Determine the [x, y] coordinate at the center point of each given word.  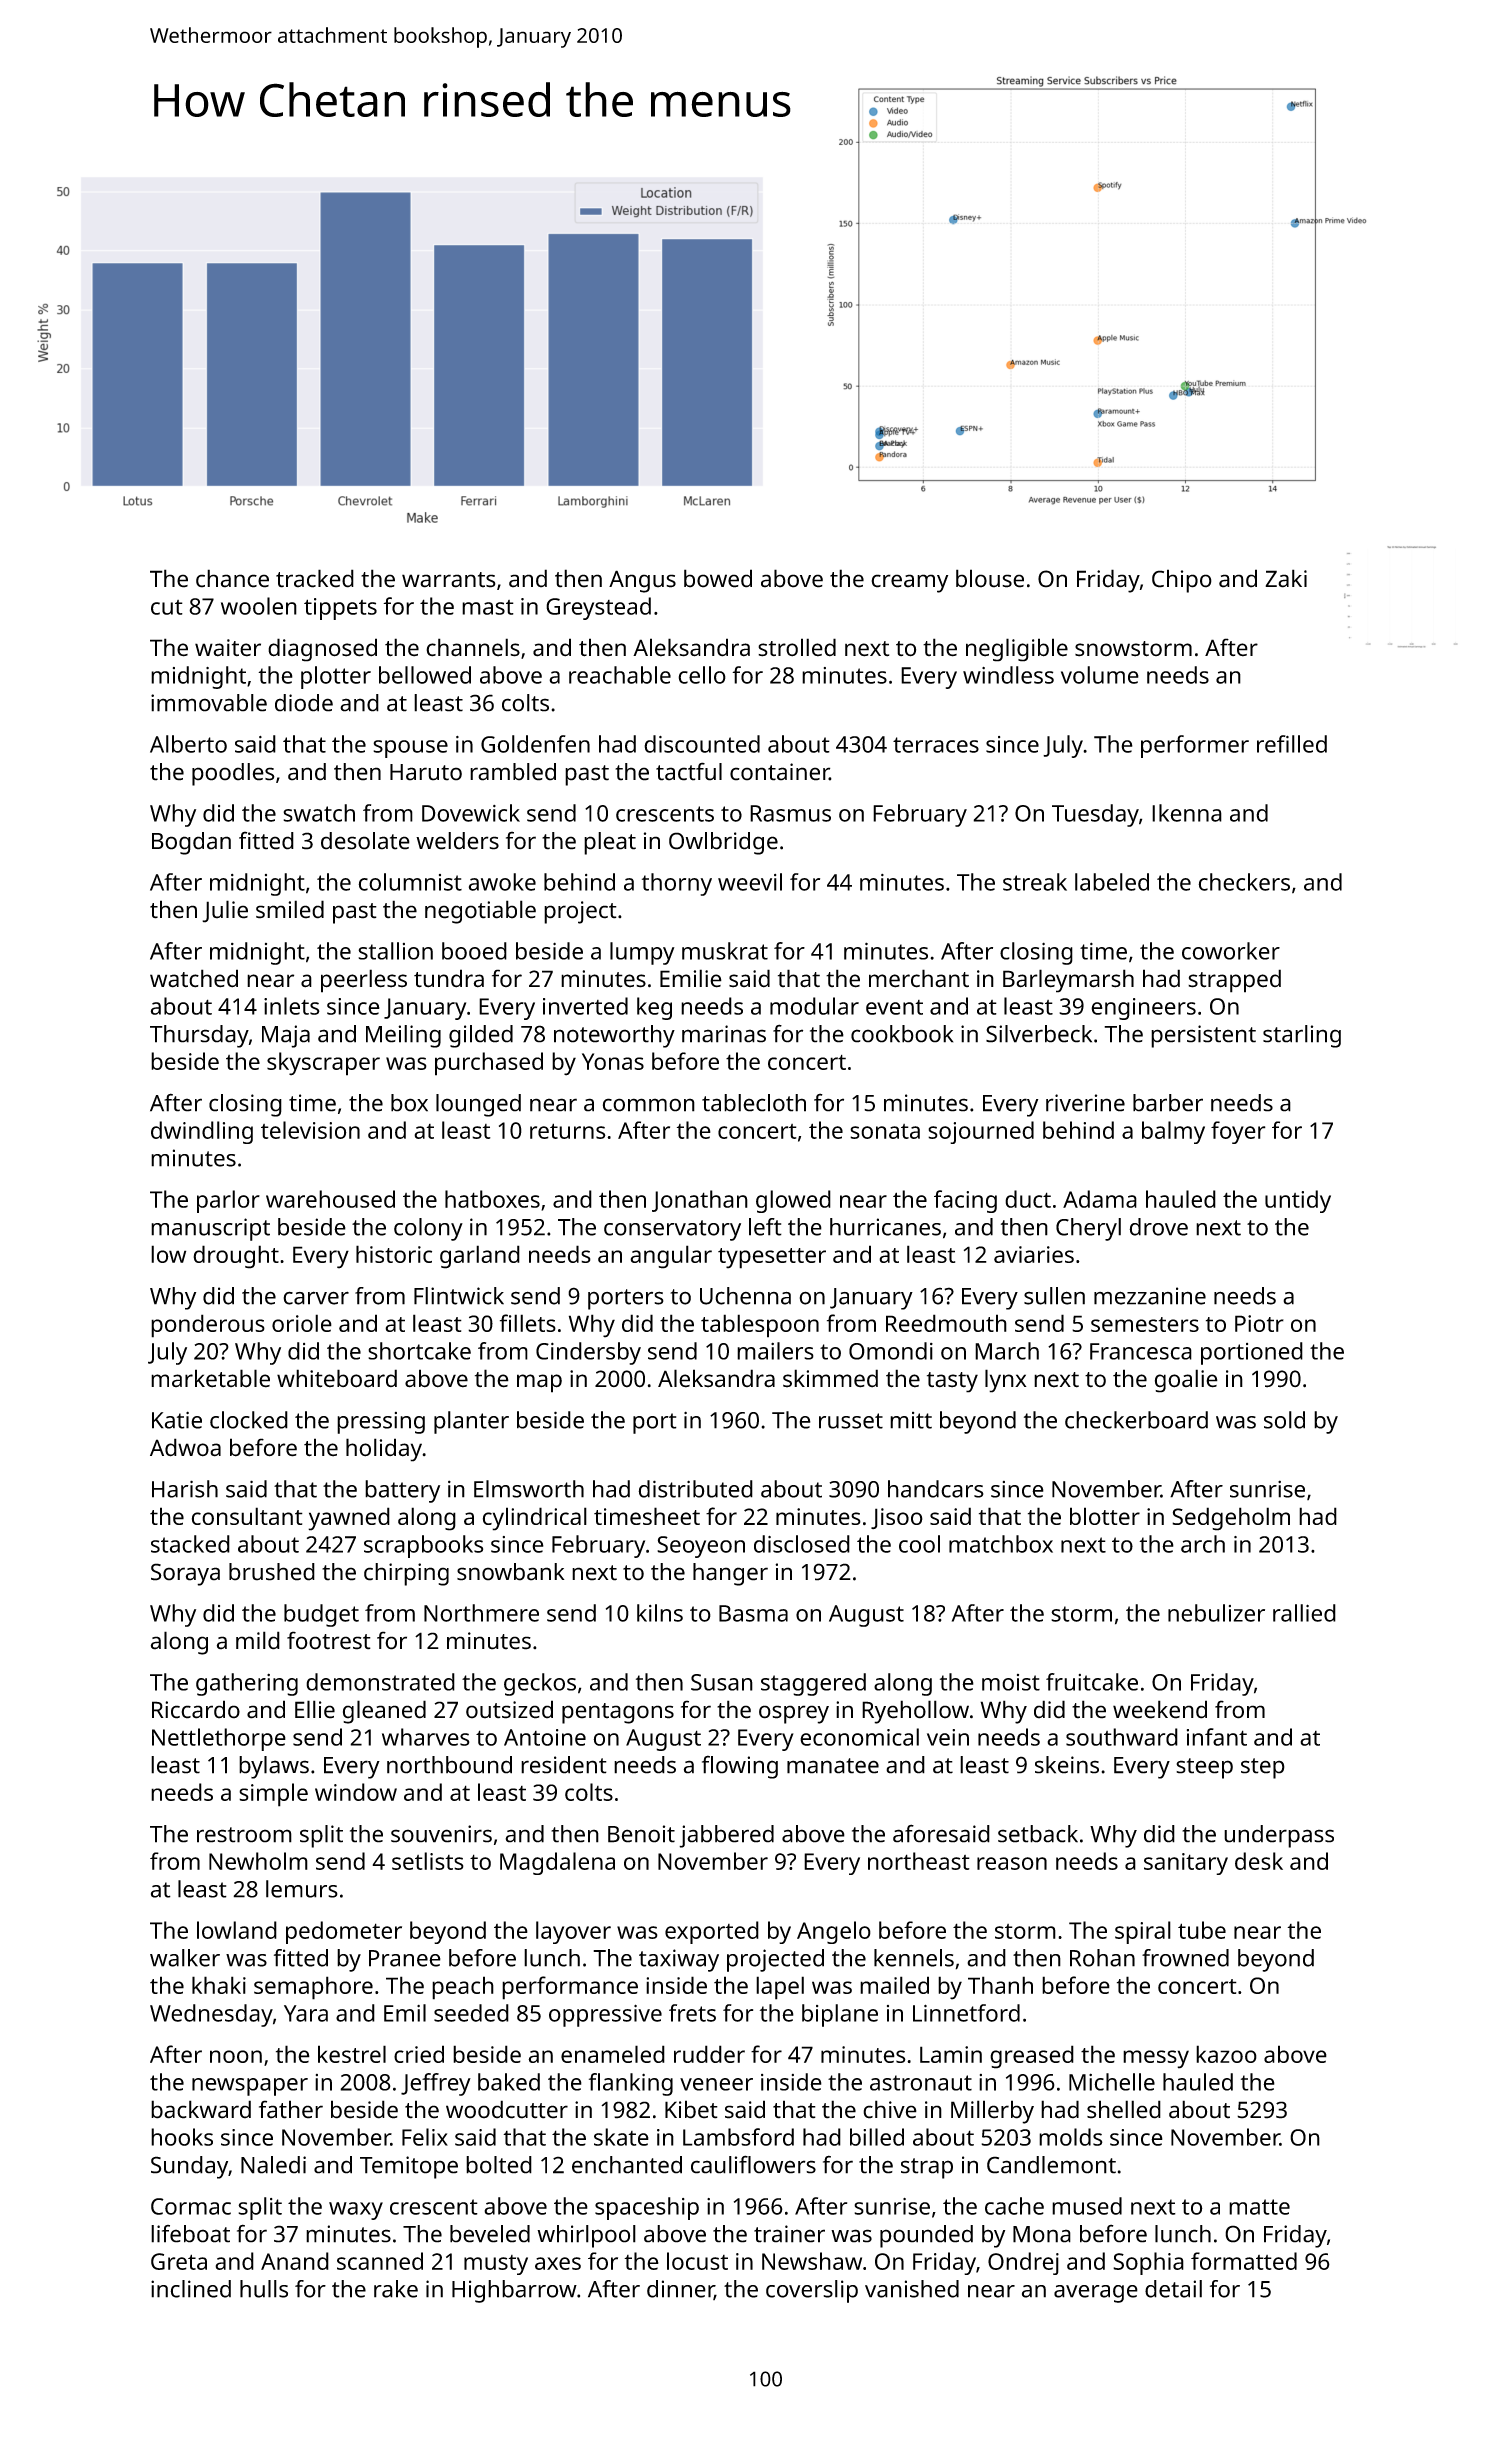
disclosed [802, 1544]
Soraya [185, 1574]
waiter [228, 648]
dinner [680, 2290]
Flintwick [459, 1296]
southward [1122, 1737]
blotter [1105, 1516]
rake [396, 2289]
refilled [1292, 744]
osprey [794, 1714]
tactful [689, 771]
